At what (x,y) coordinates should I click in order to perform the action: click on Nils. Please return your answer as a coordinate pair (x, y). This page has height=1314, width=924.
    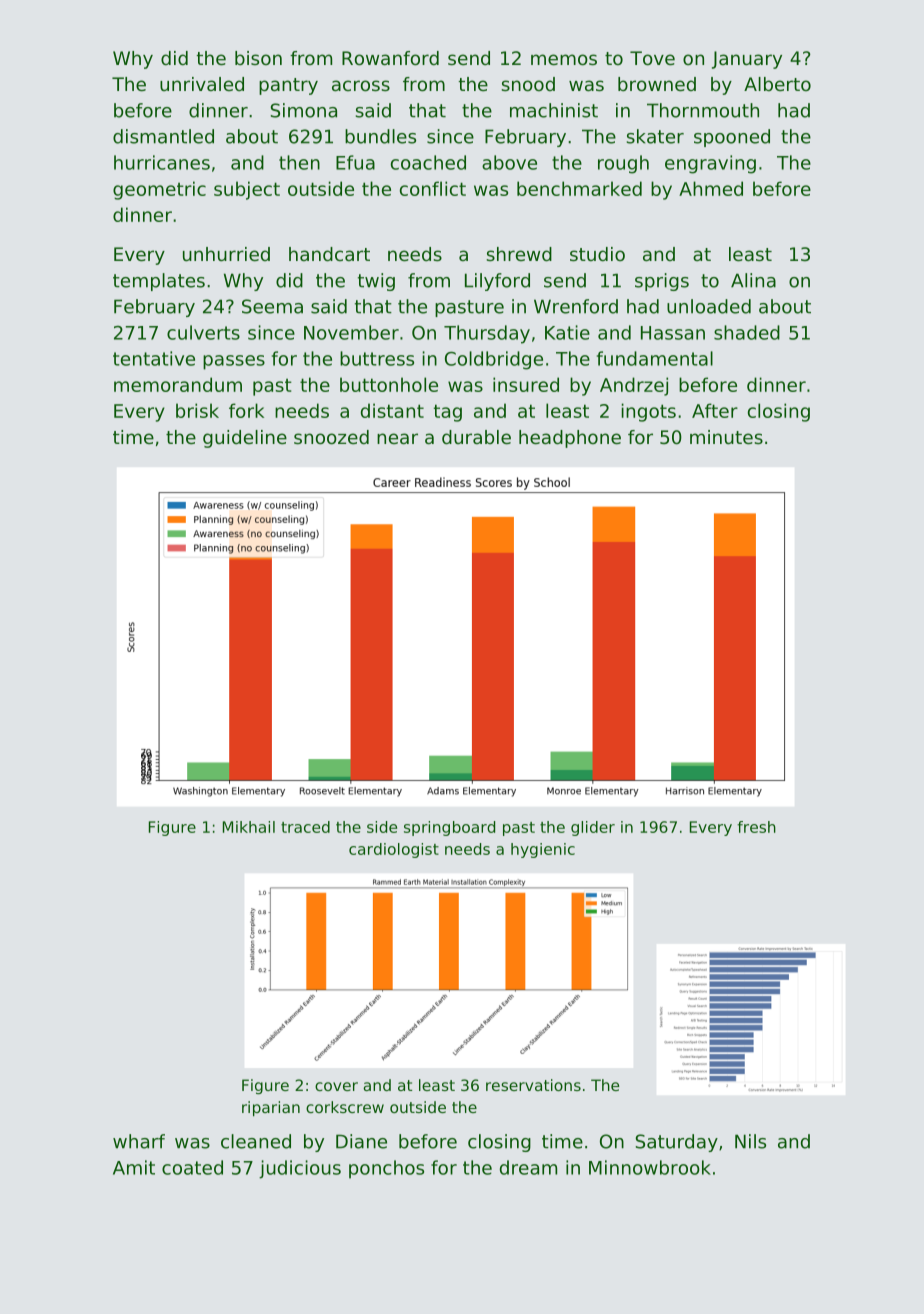
    Looking at the image, I should click on (750, 1141).
